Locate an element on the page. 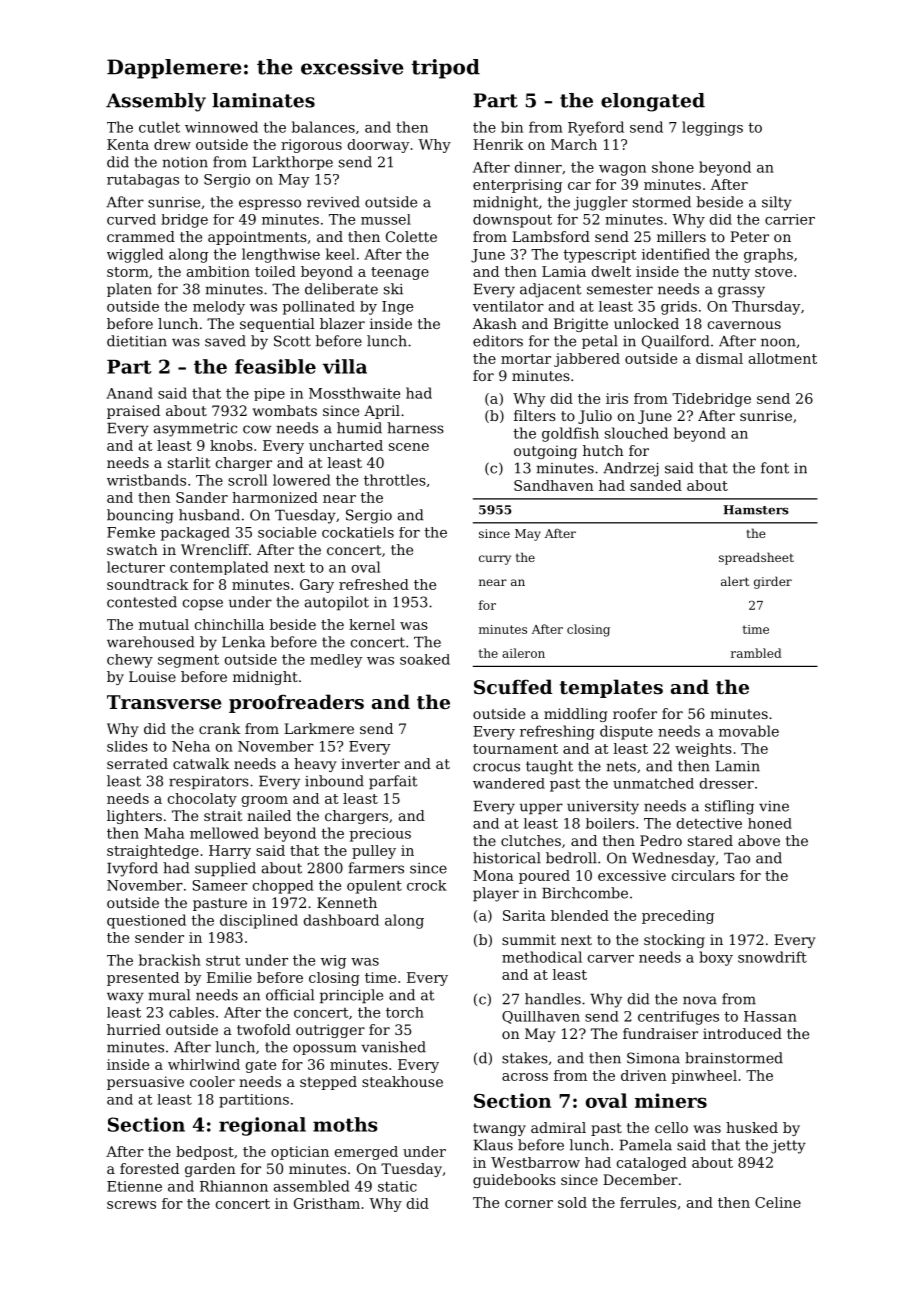 The height and width of the image is (1308, 924). enterprising is located at coordinates (517, 186).
